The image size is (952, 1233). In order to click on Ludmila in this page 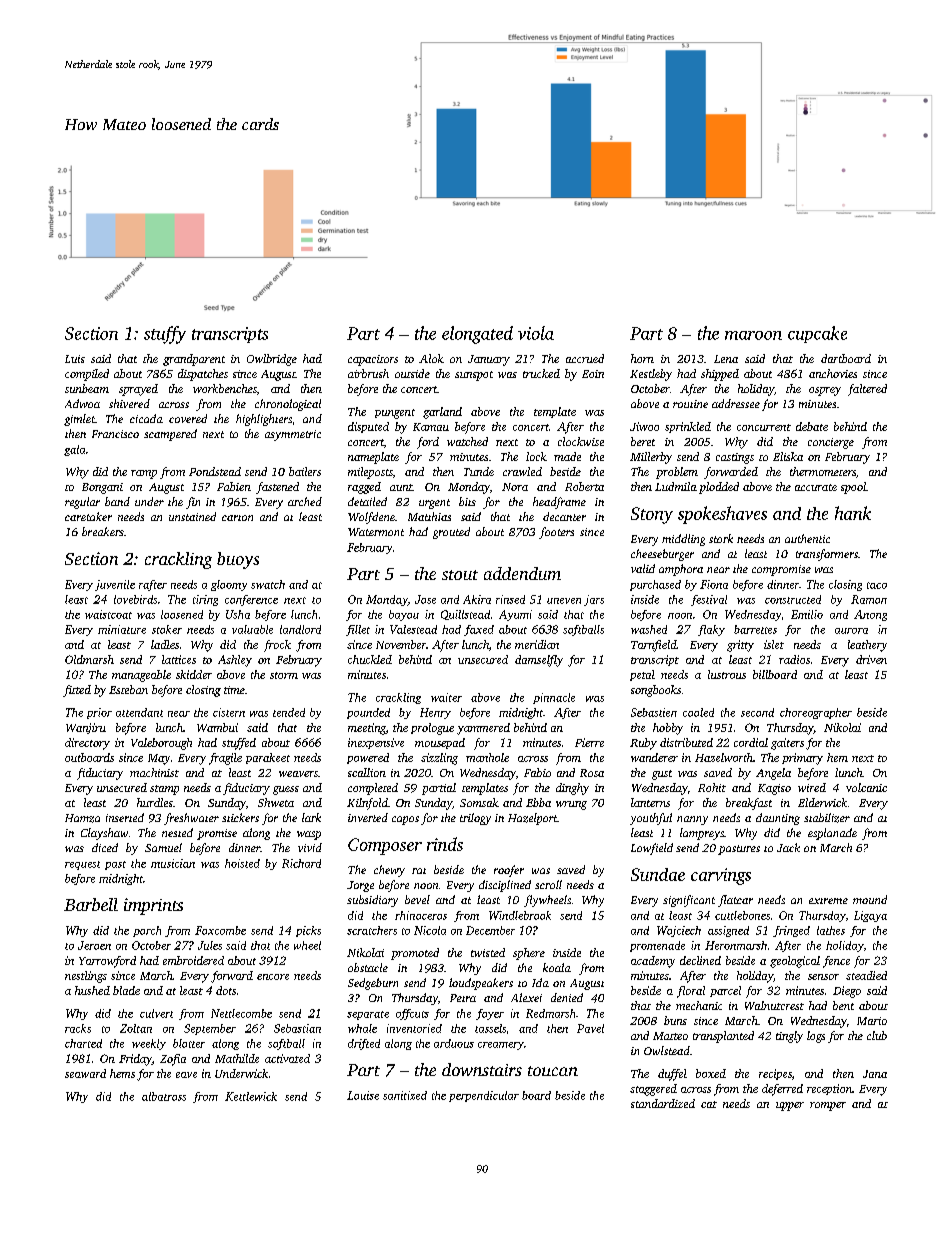, I will do `click(676, 486)`.
